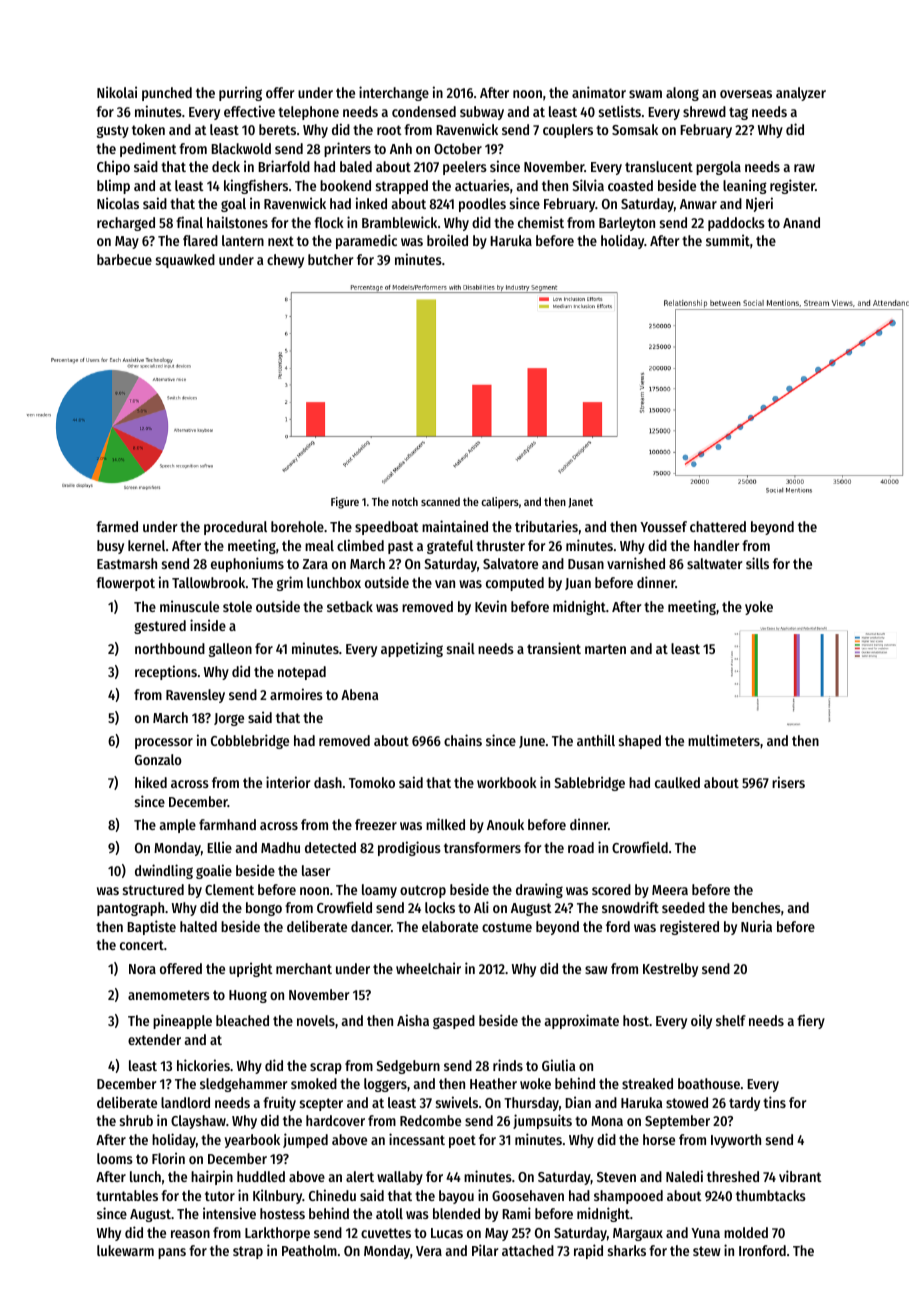 This document has width=924, height=1308. What do you see at coordinates (788, 782) in the document?
I see `risers` at bounding box center [788, 782].
